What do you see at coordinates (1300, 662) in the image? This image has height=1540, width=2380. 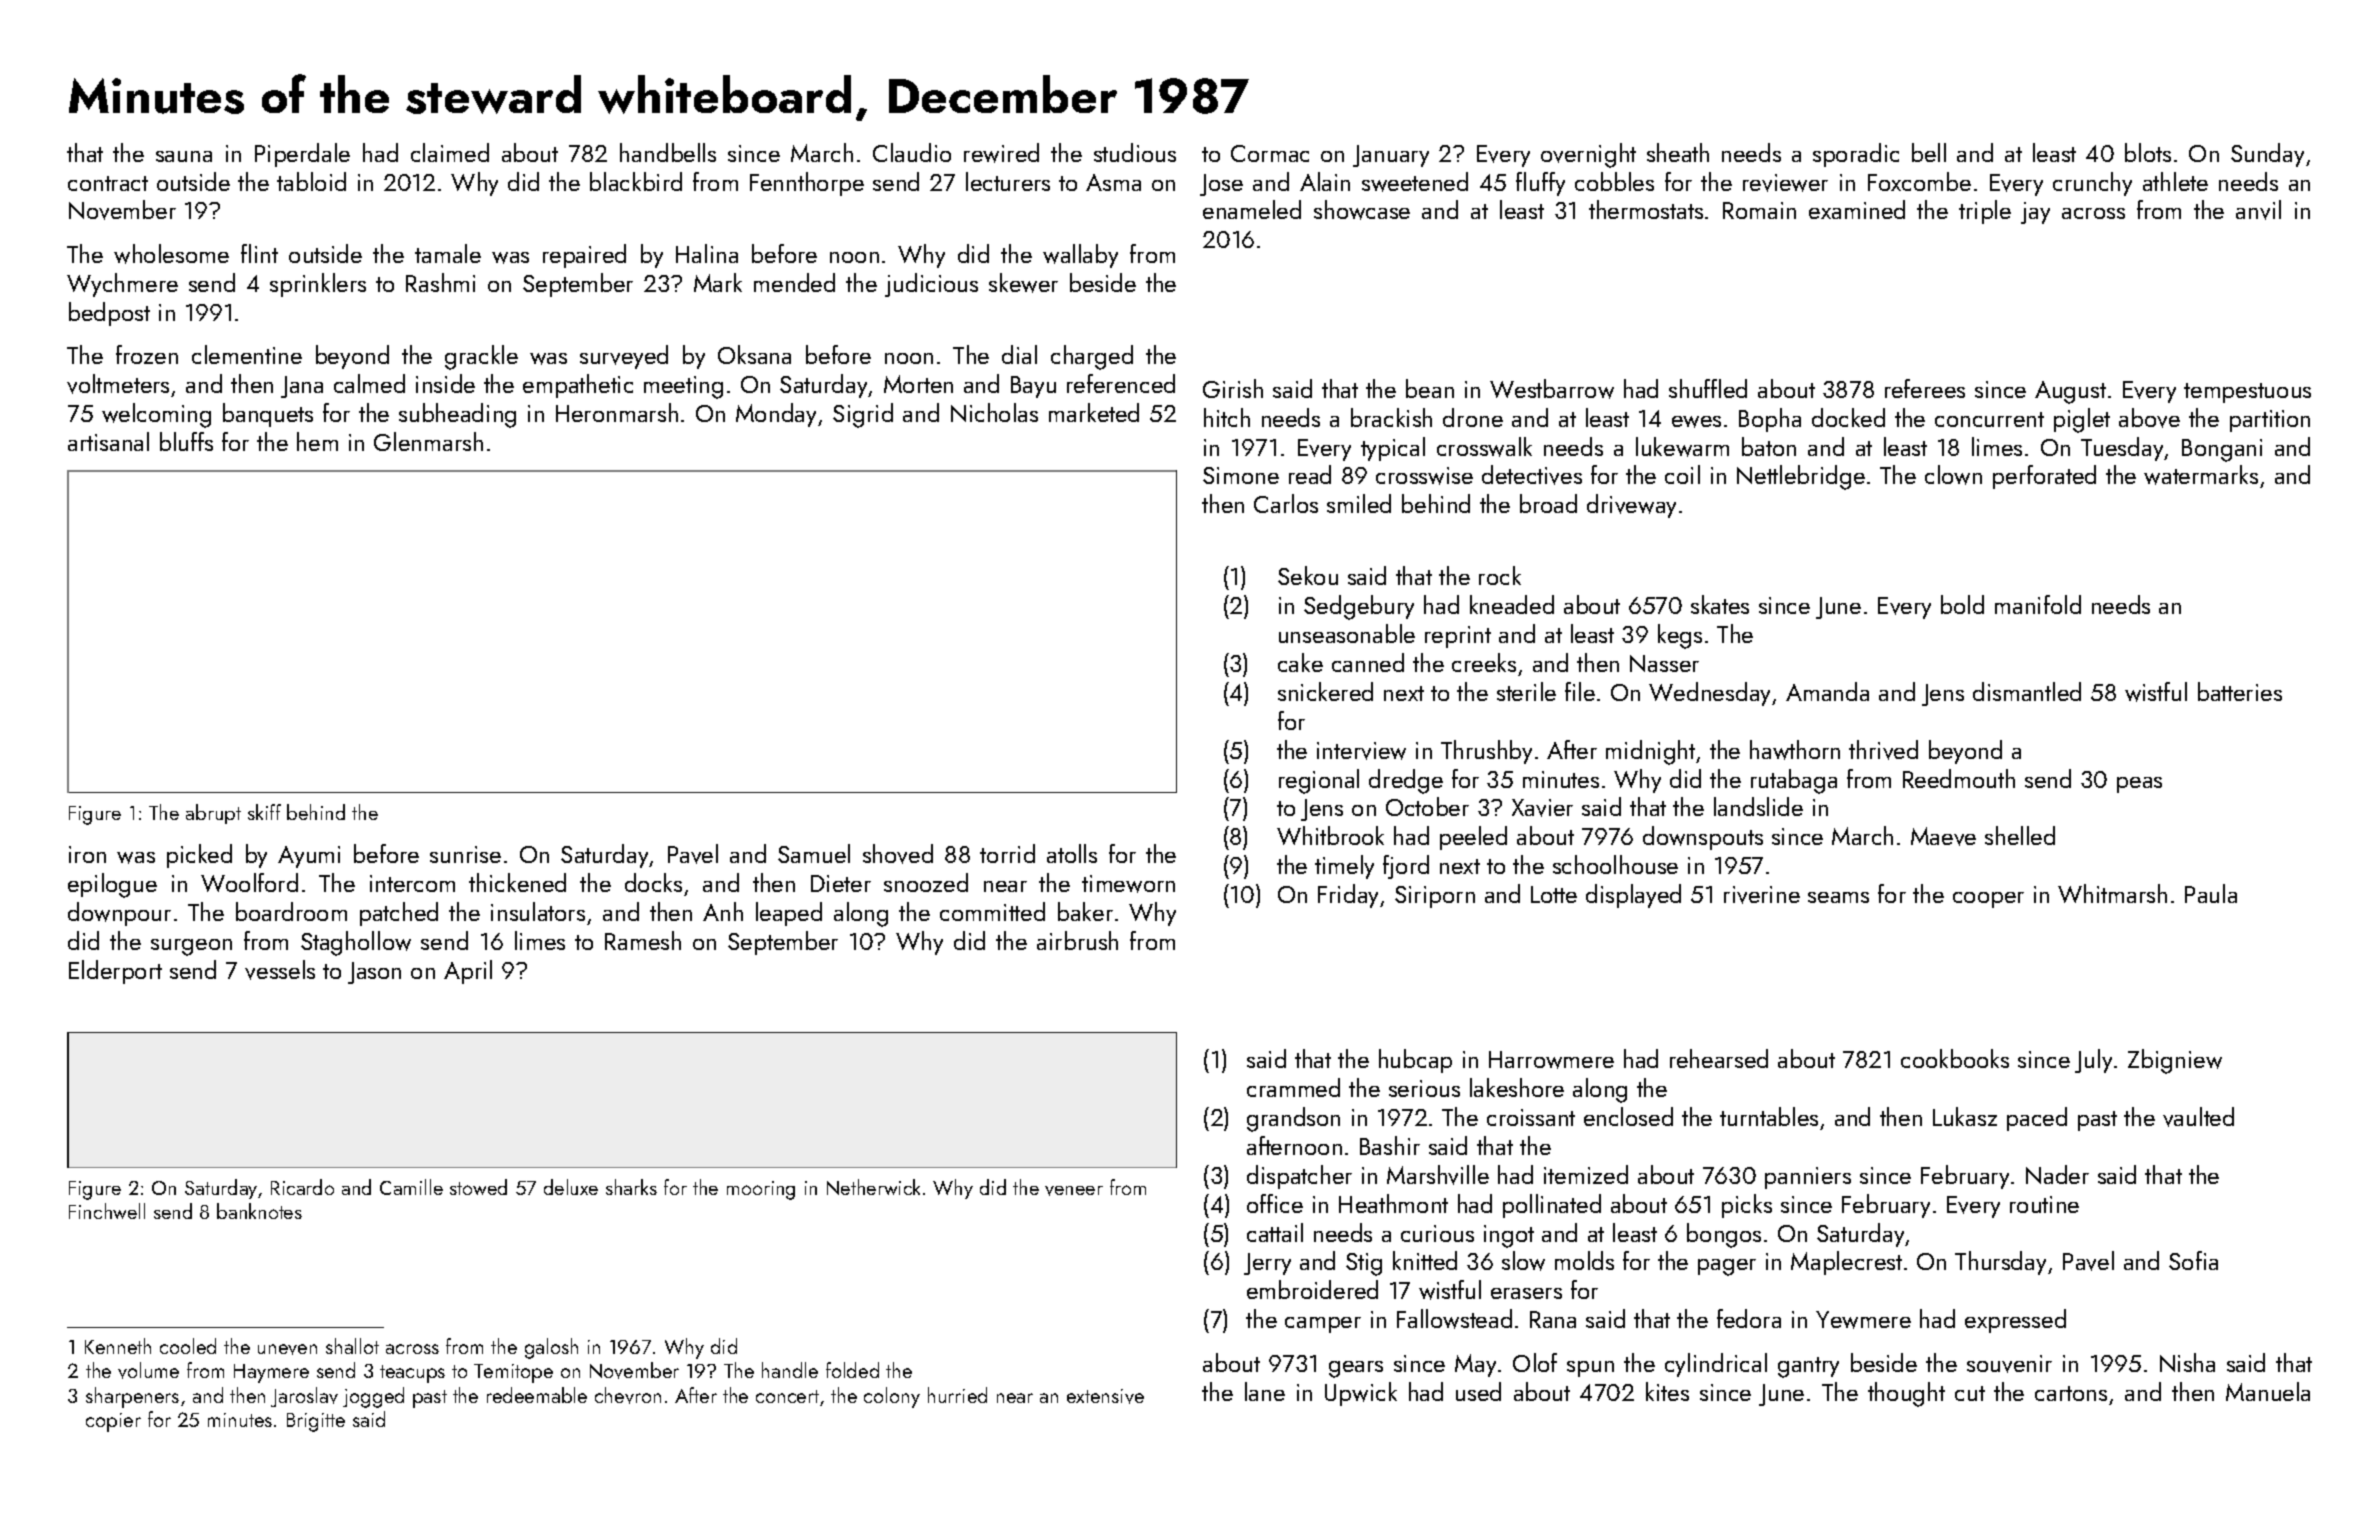 I see `cake` at bounding box center [1300, 662].
